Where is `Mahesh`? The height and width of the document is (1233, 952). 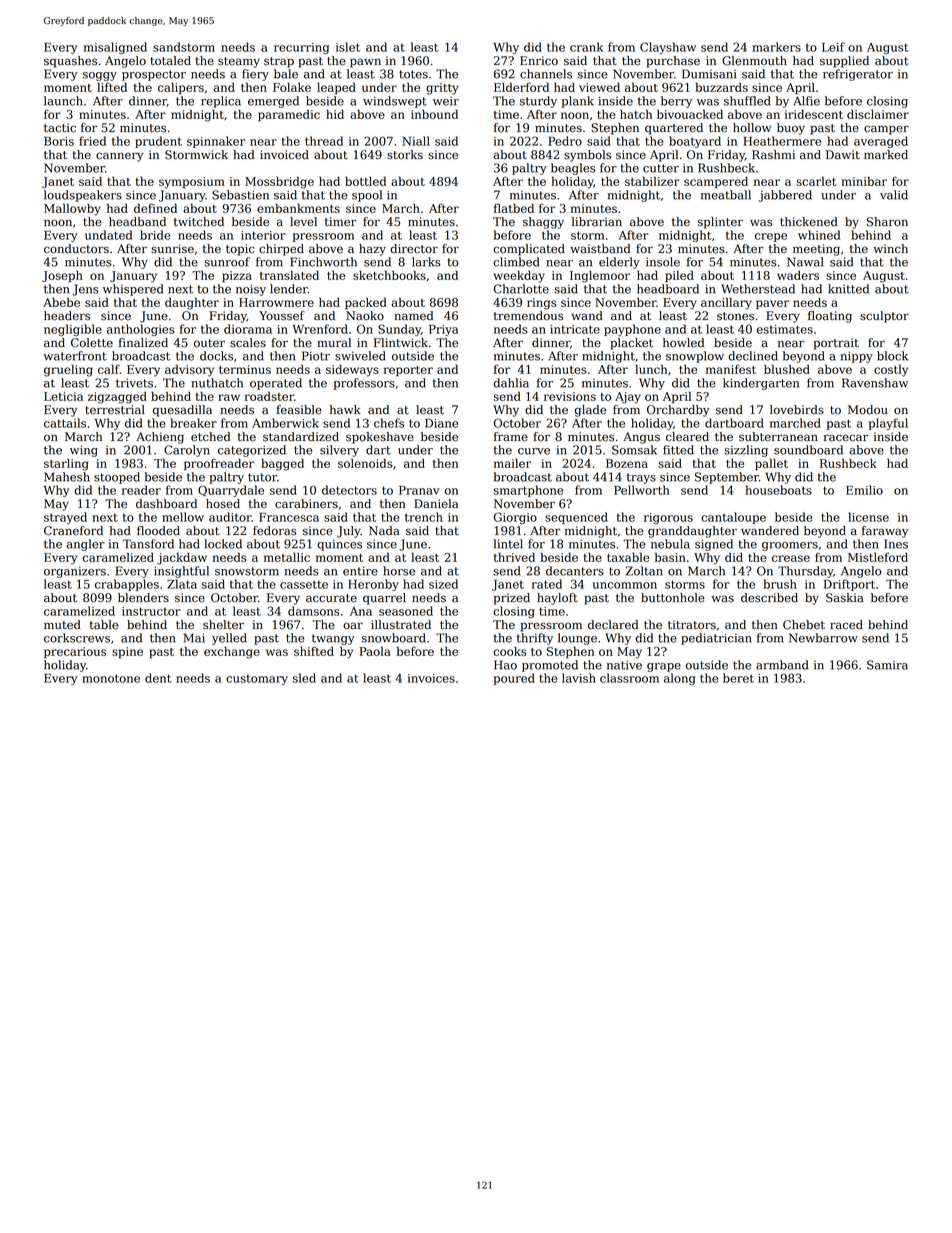 Mahesh is located at coordinates (67, 477).
